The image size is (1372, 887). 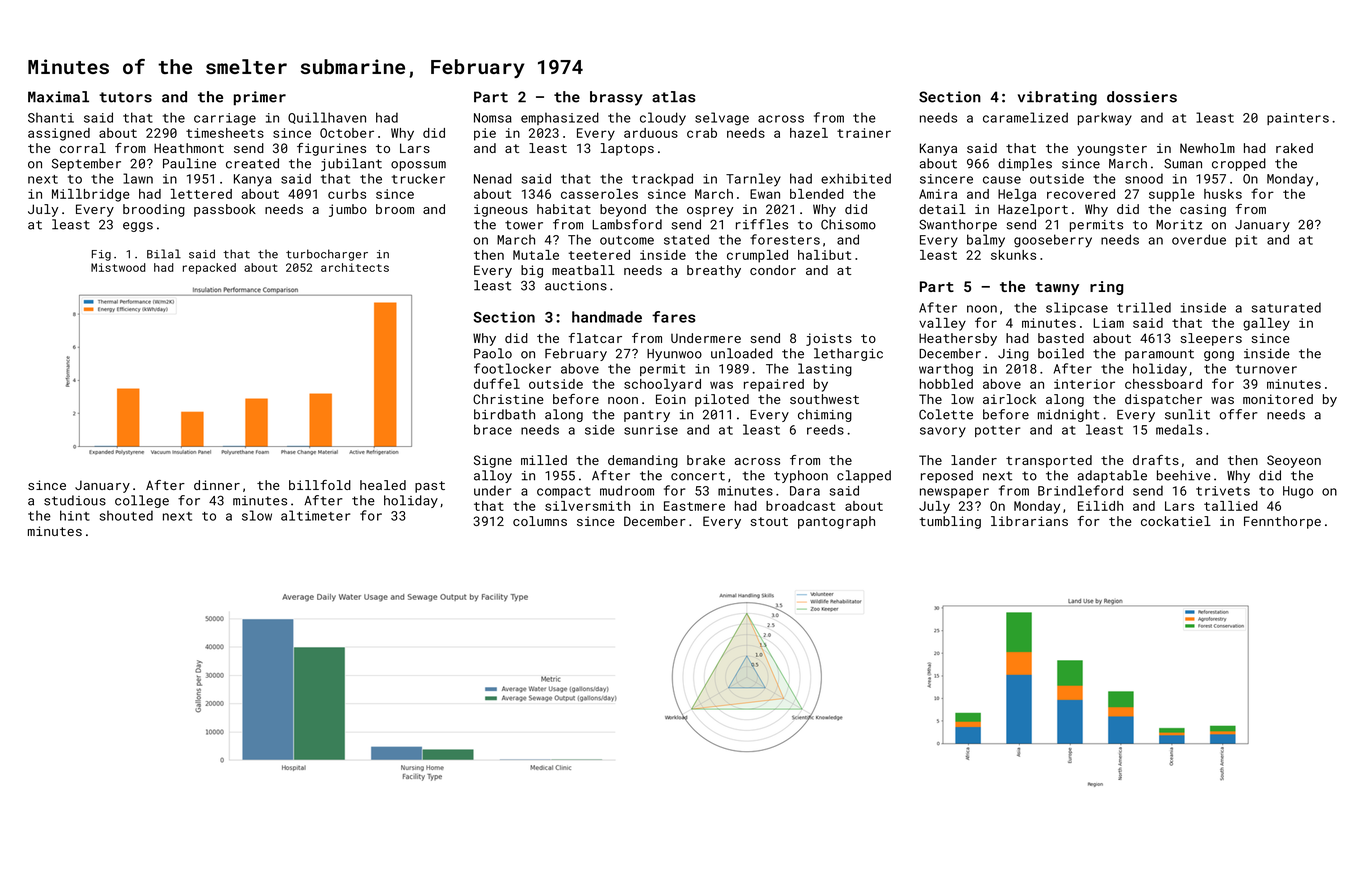 I want to click on monitored, so click(x=1278, y=399).
